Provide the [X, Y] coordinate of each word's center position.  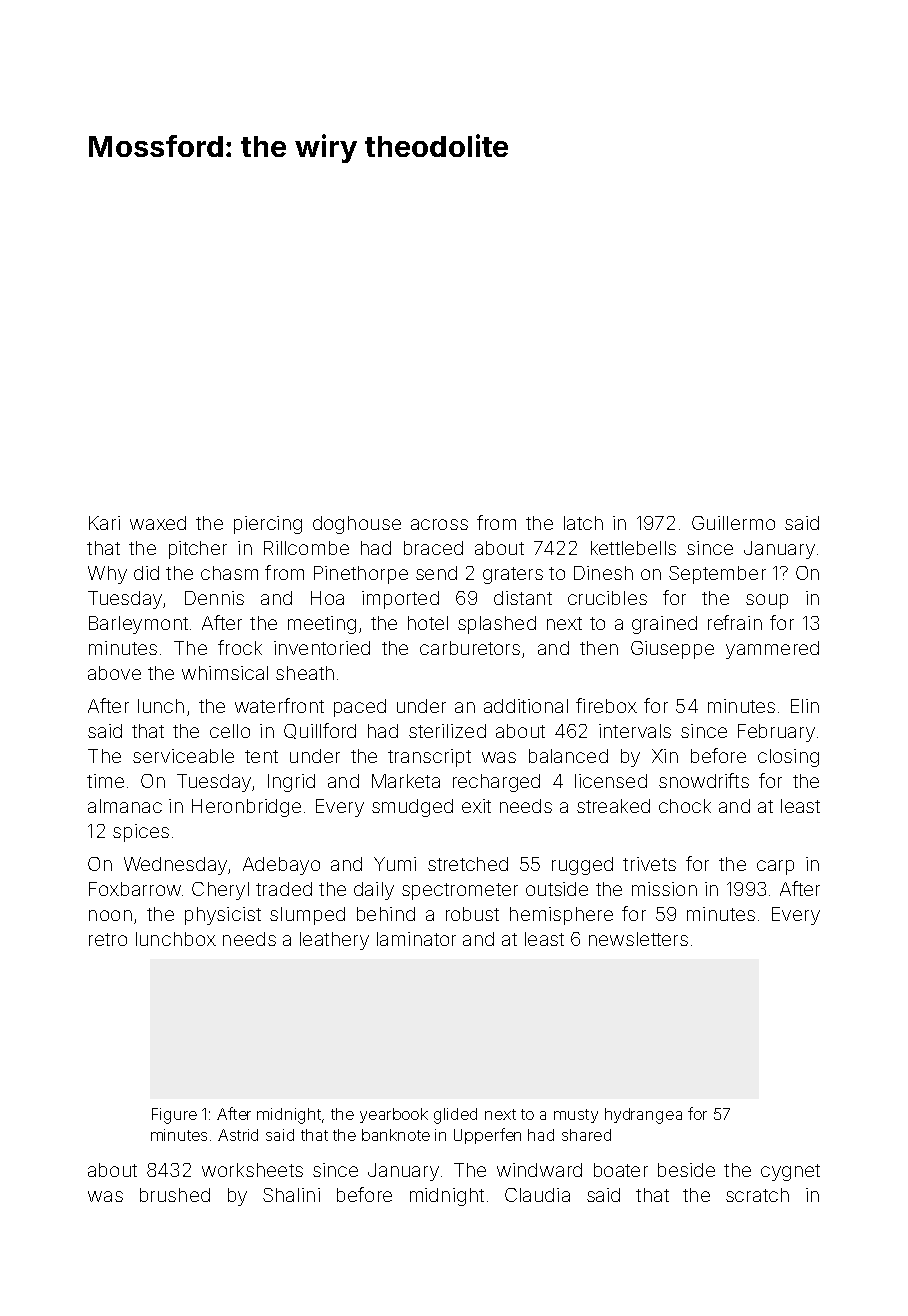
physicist [223, 916]
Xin [665, 756]
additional [526, 706]
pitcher [198, 550]
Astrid [238, 1135]
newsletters [638, 939]
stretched [468, 864]
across [439, 524]
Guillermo [733, 523]
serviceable [183, 756]
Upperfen [487, 1136]
